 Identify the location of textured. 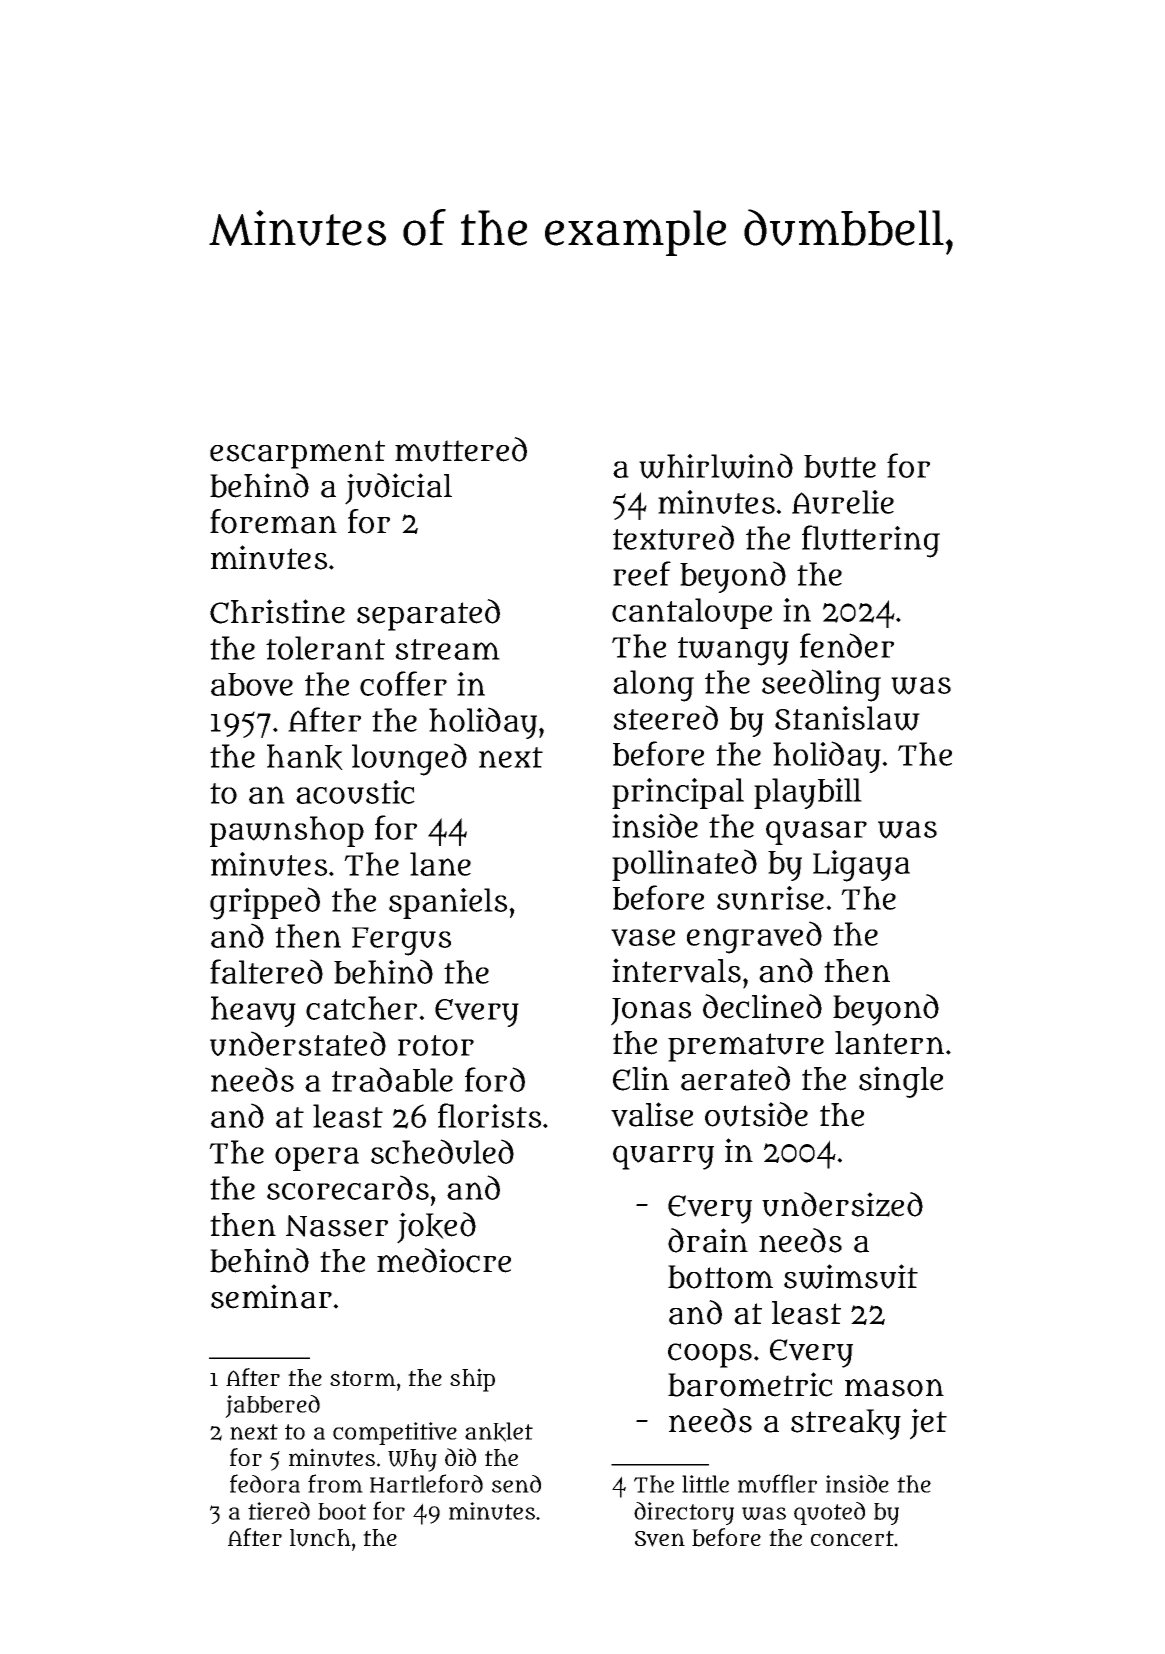
(673, 537).
